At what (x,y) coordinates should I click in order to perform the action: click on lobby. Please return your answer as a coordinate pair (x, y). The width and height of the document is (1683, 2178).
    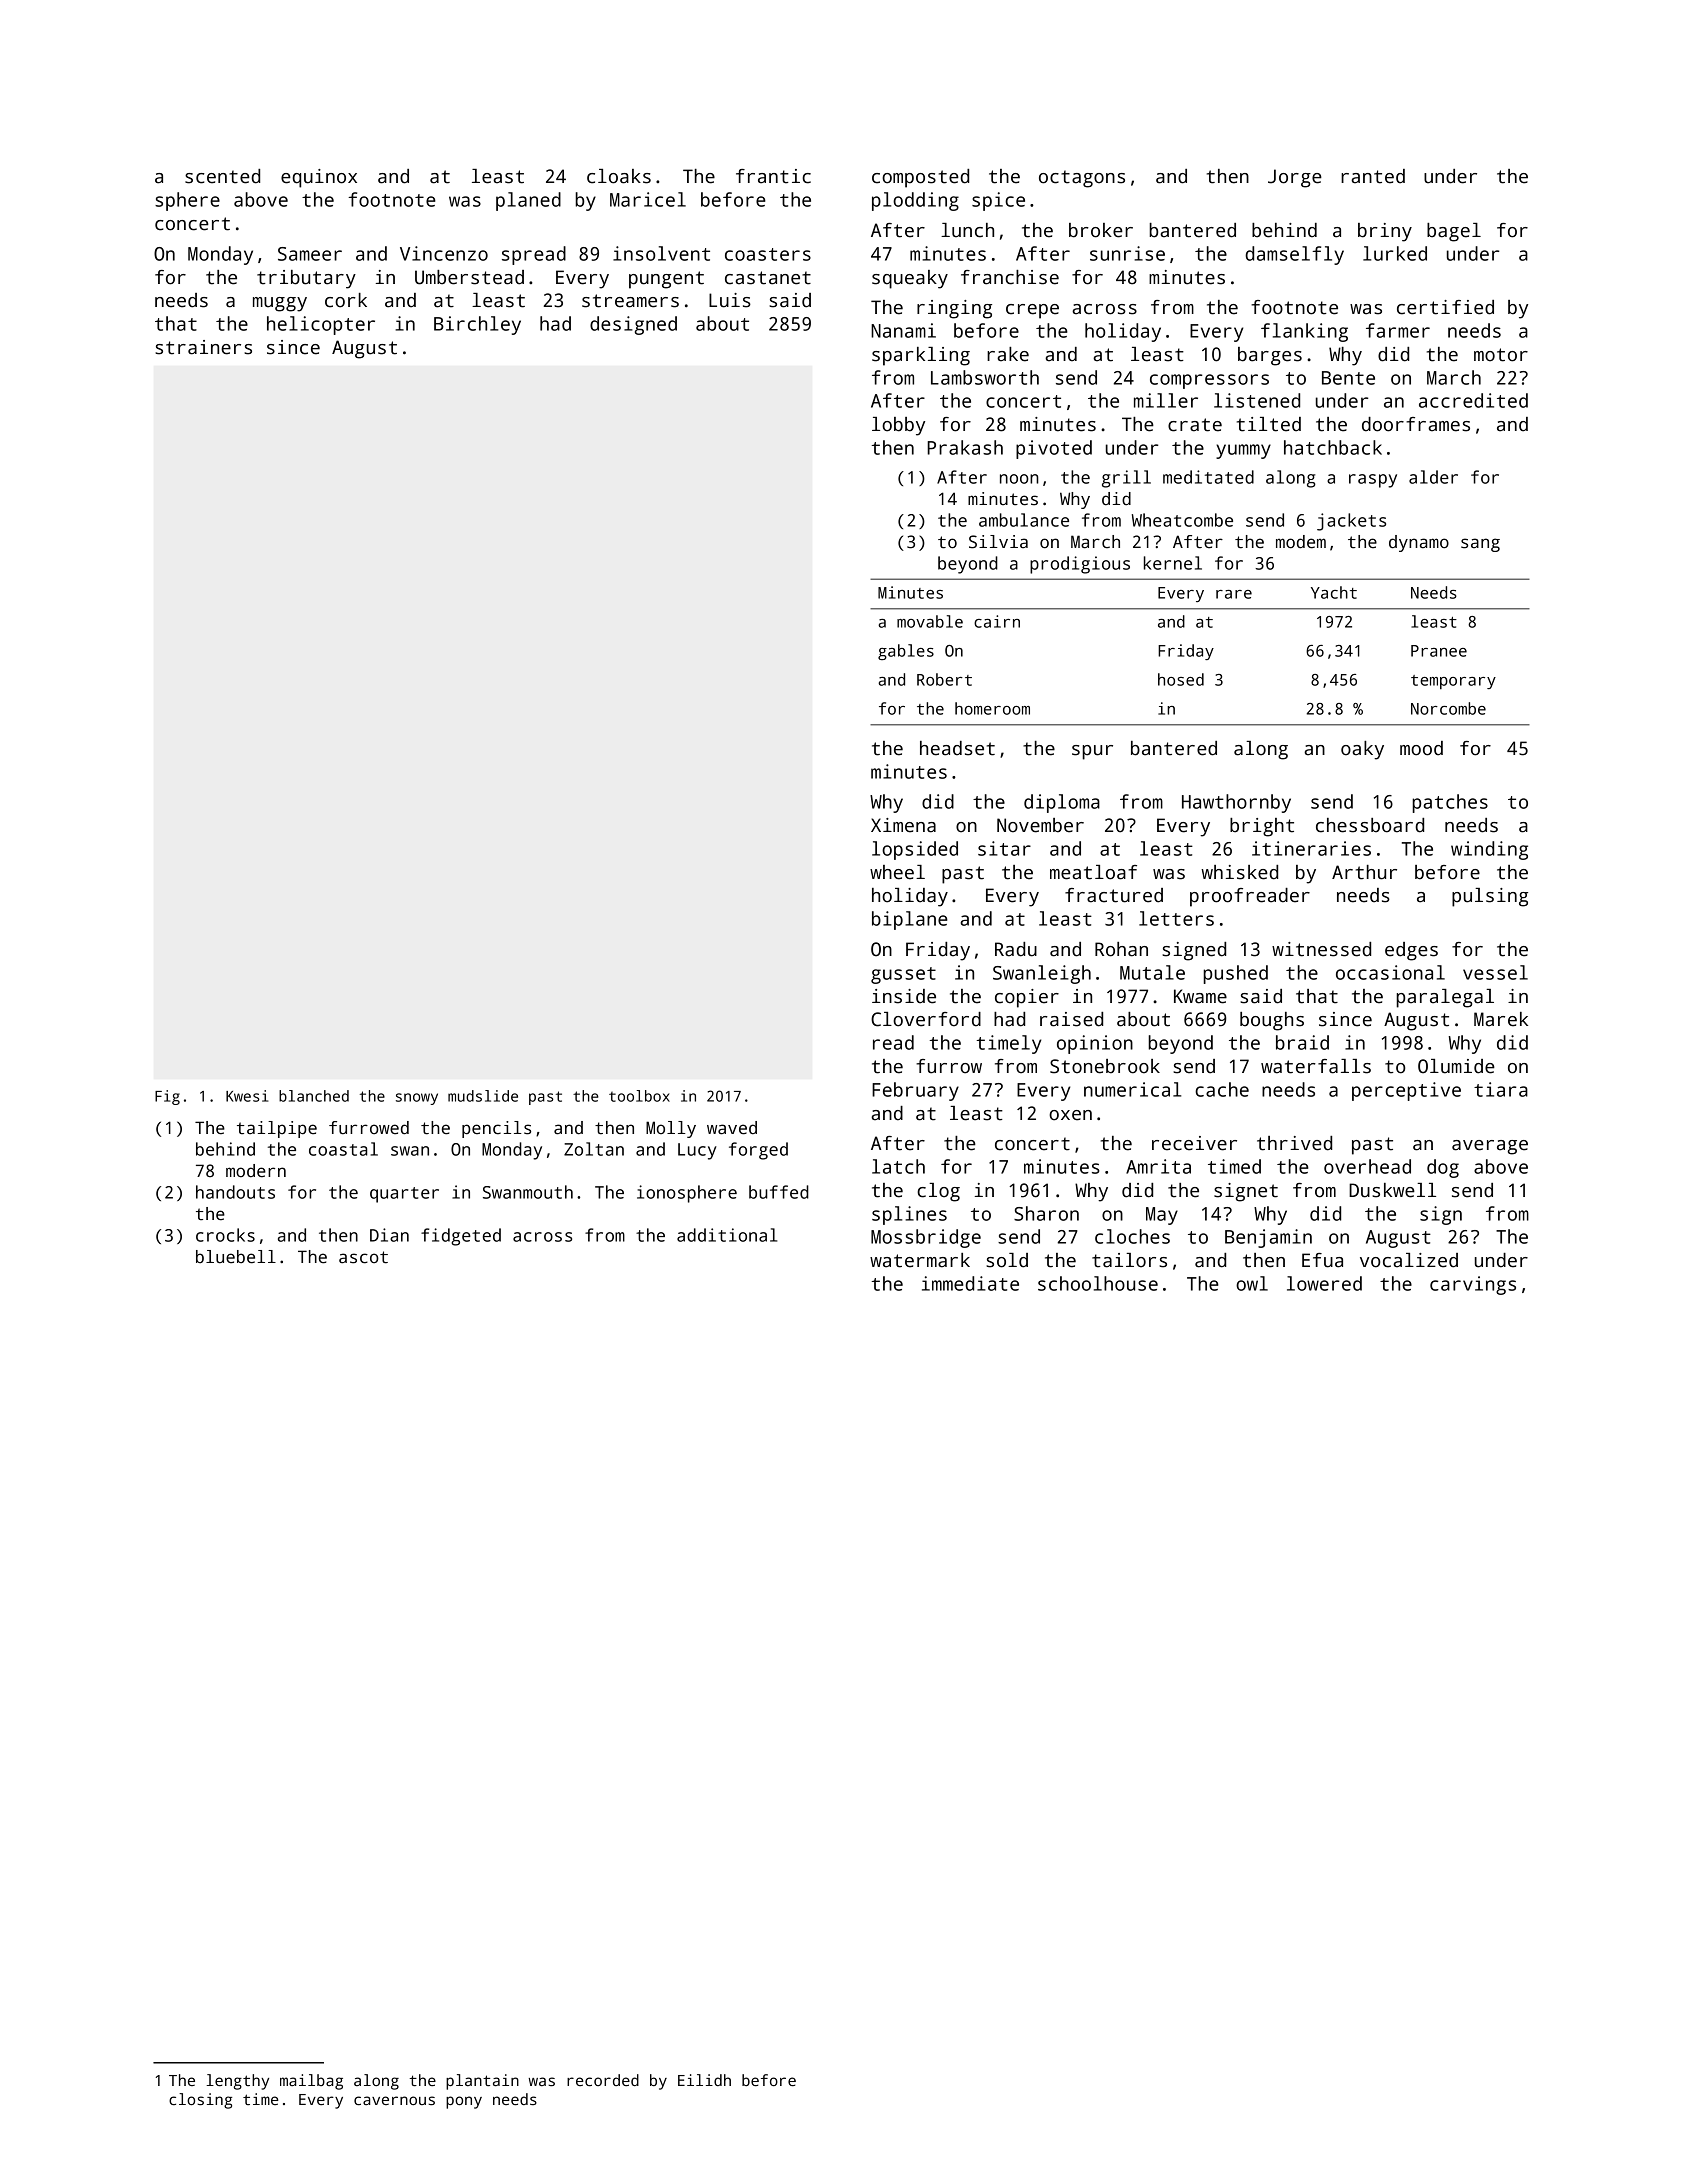
    Looking at the image, I should click on (898, 426).
